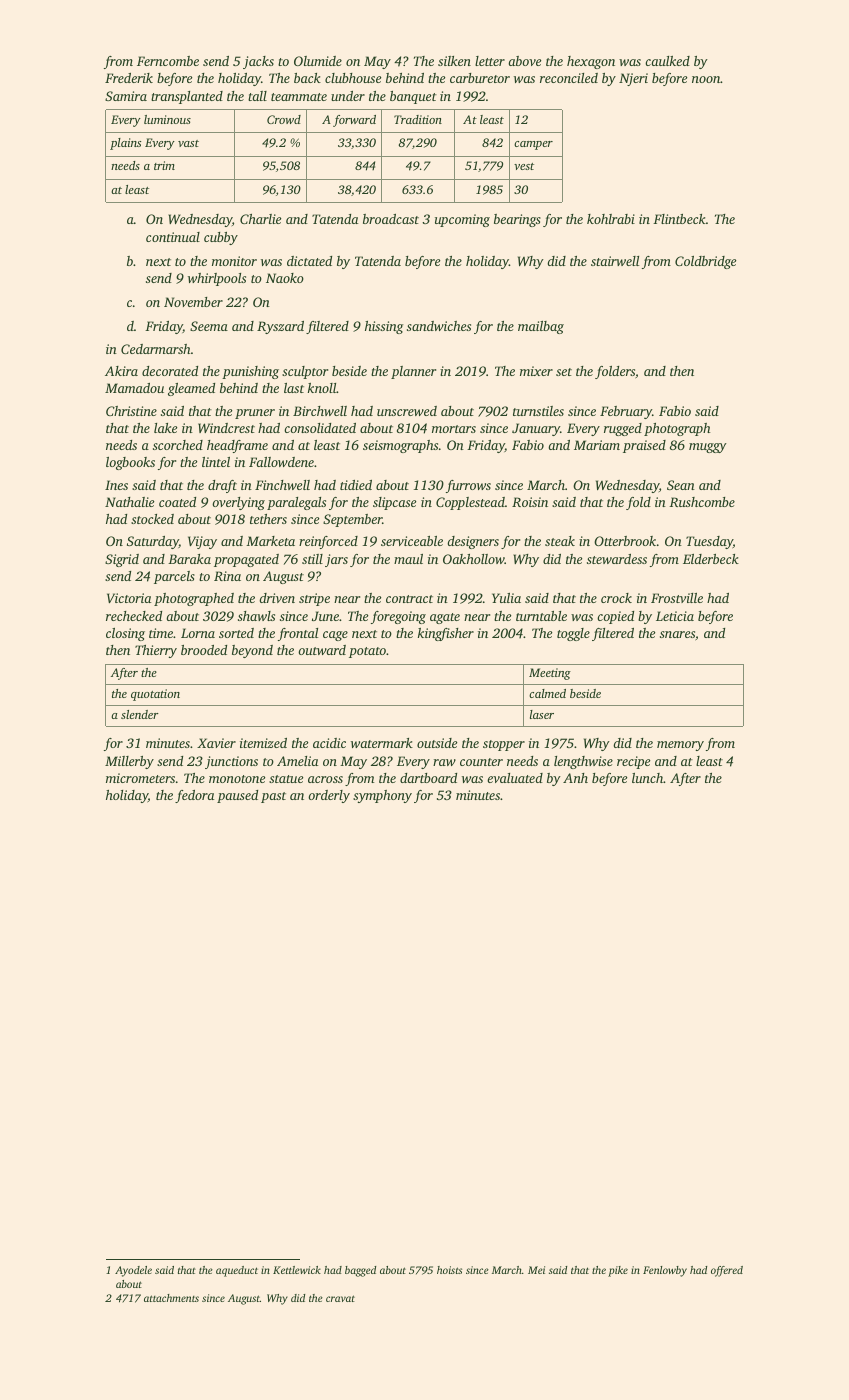  What do you see at coordinates (129, 78) in the screenshot?
I see `Frederik` at bounding box center [129, 78].
